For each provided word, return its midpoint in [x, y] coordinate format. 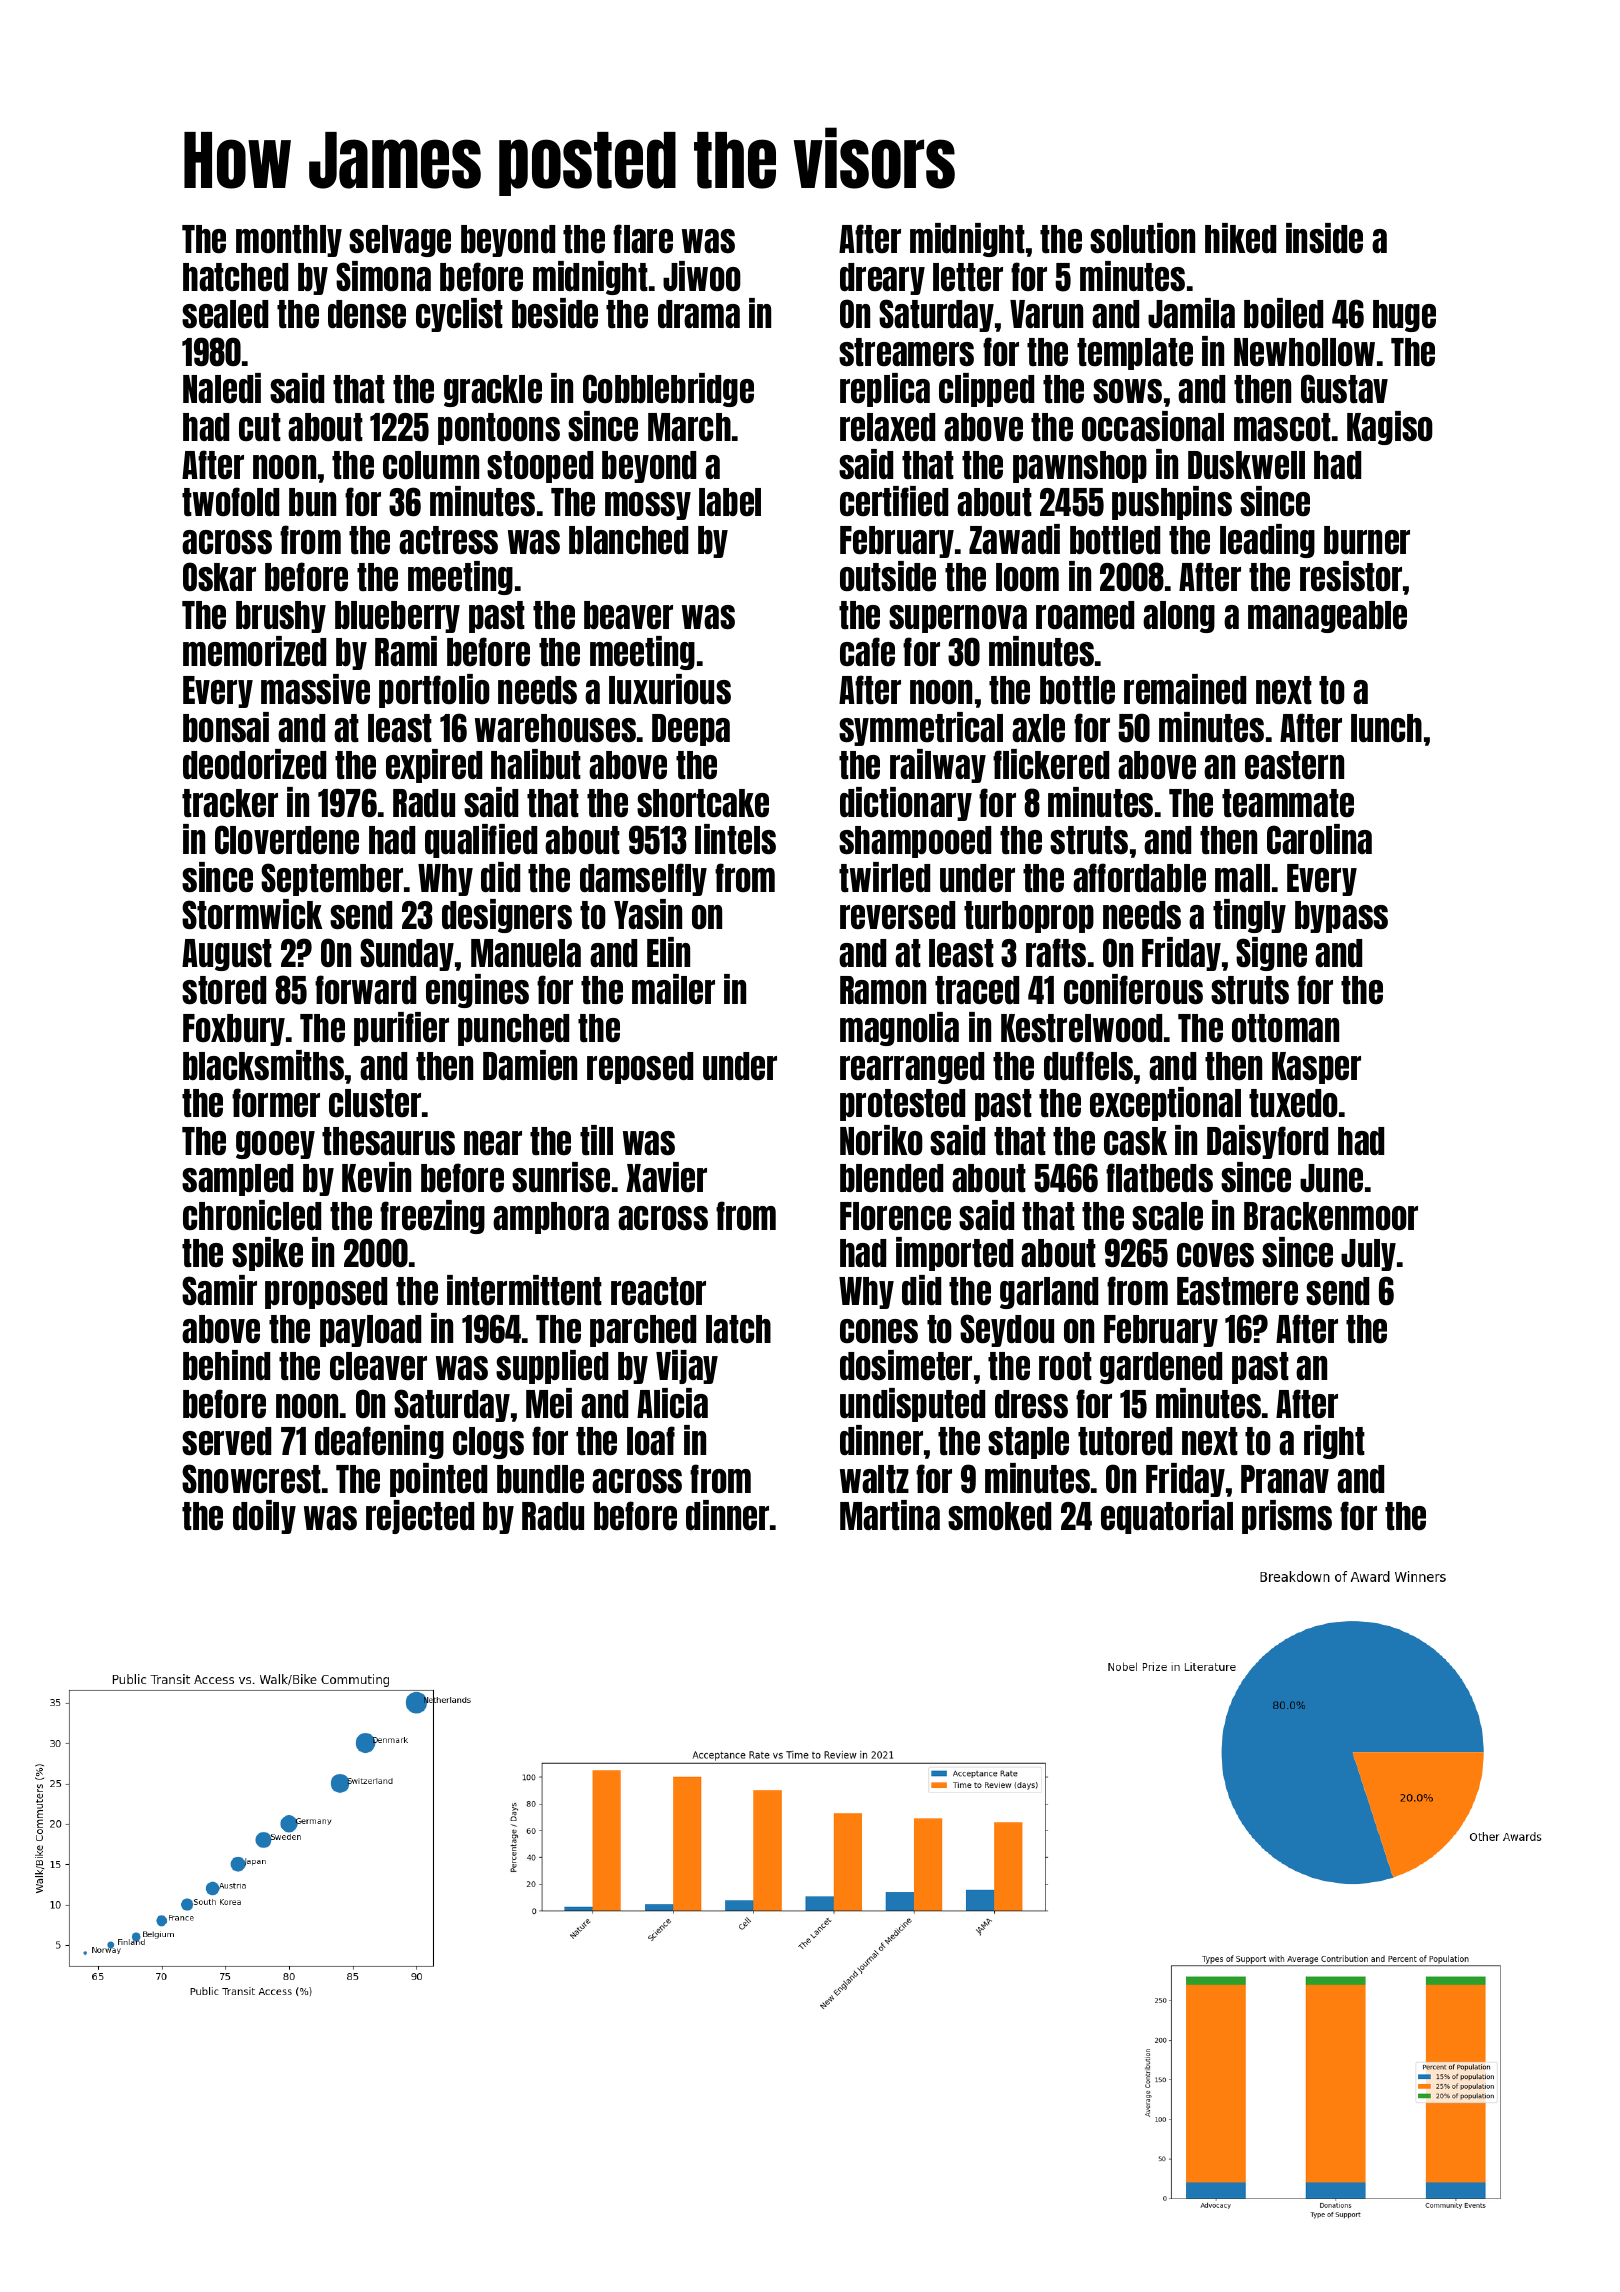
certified [894, 501]
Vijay [687, 1367]
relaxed [887, 427]
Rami [406, 651]
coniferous [1133, 989]
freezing [432, 1217]
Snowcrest [251, 1478]
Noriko [881, 1140]
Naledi [222, 388]
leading [1267, 541]
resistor [1351, 576]
